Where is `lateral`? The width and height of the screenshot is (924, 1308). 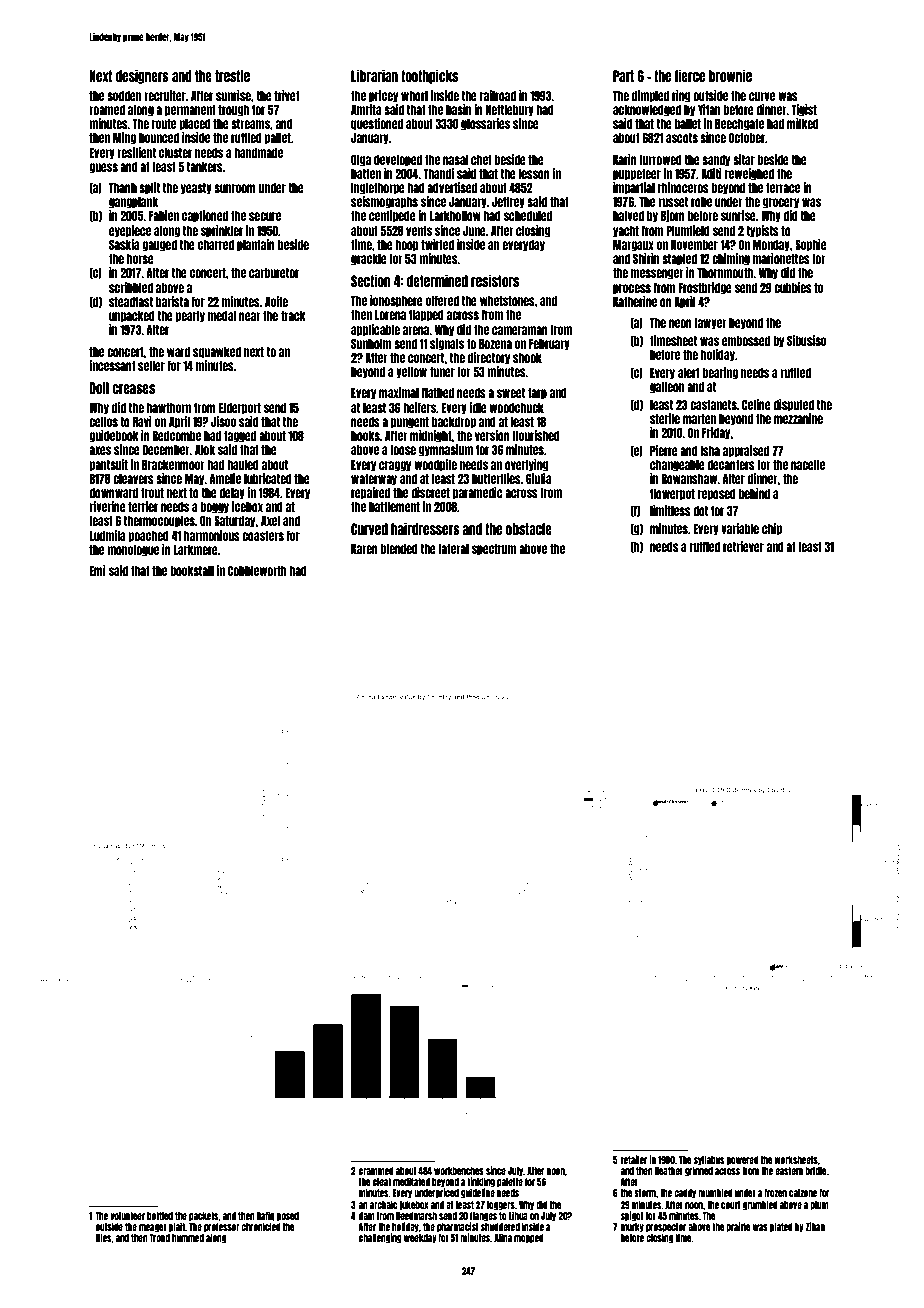
lateral is located at coordinates (453, 549).
